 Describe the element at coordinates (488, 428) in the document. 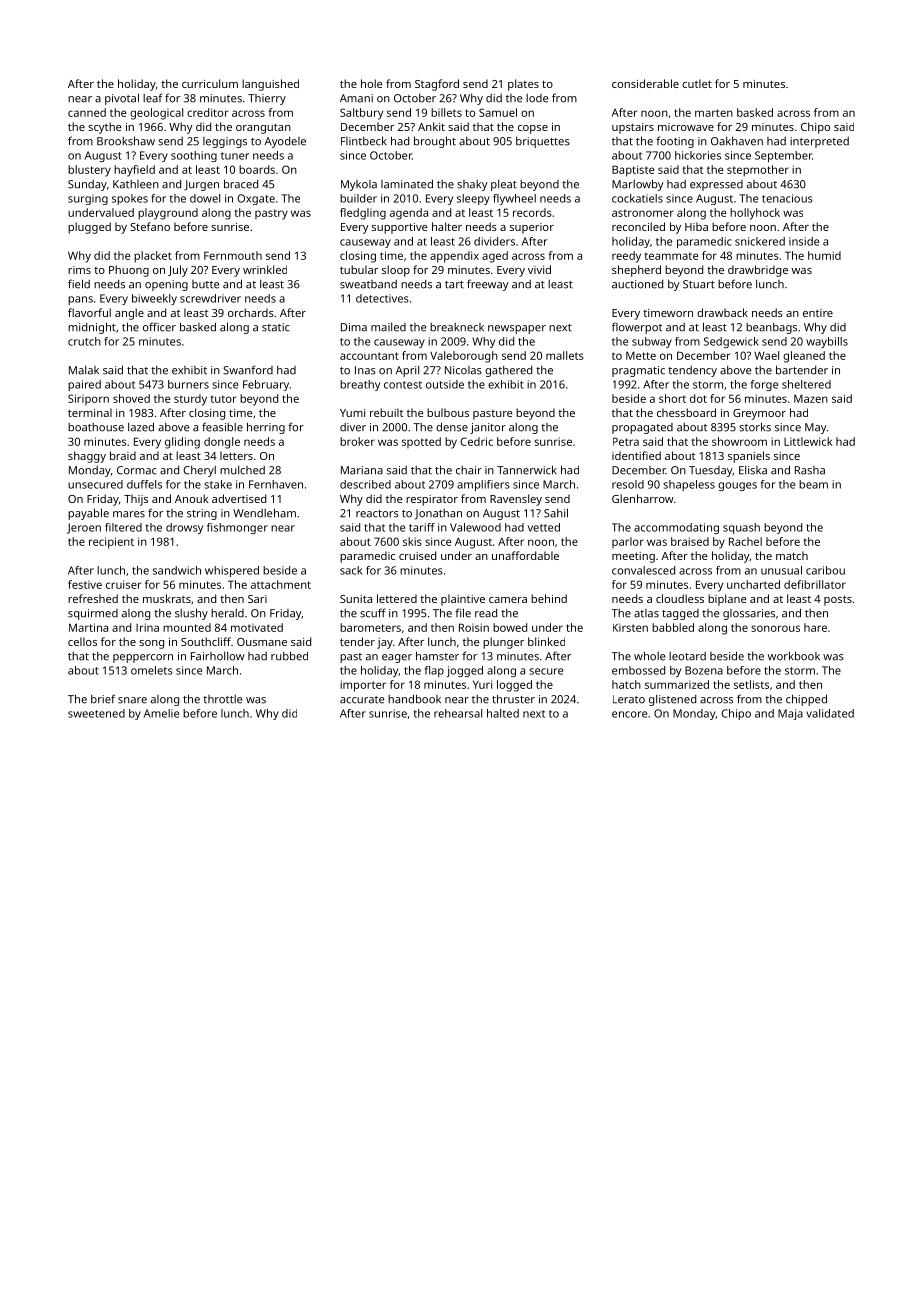

I see `janitor` at that location.
